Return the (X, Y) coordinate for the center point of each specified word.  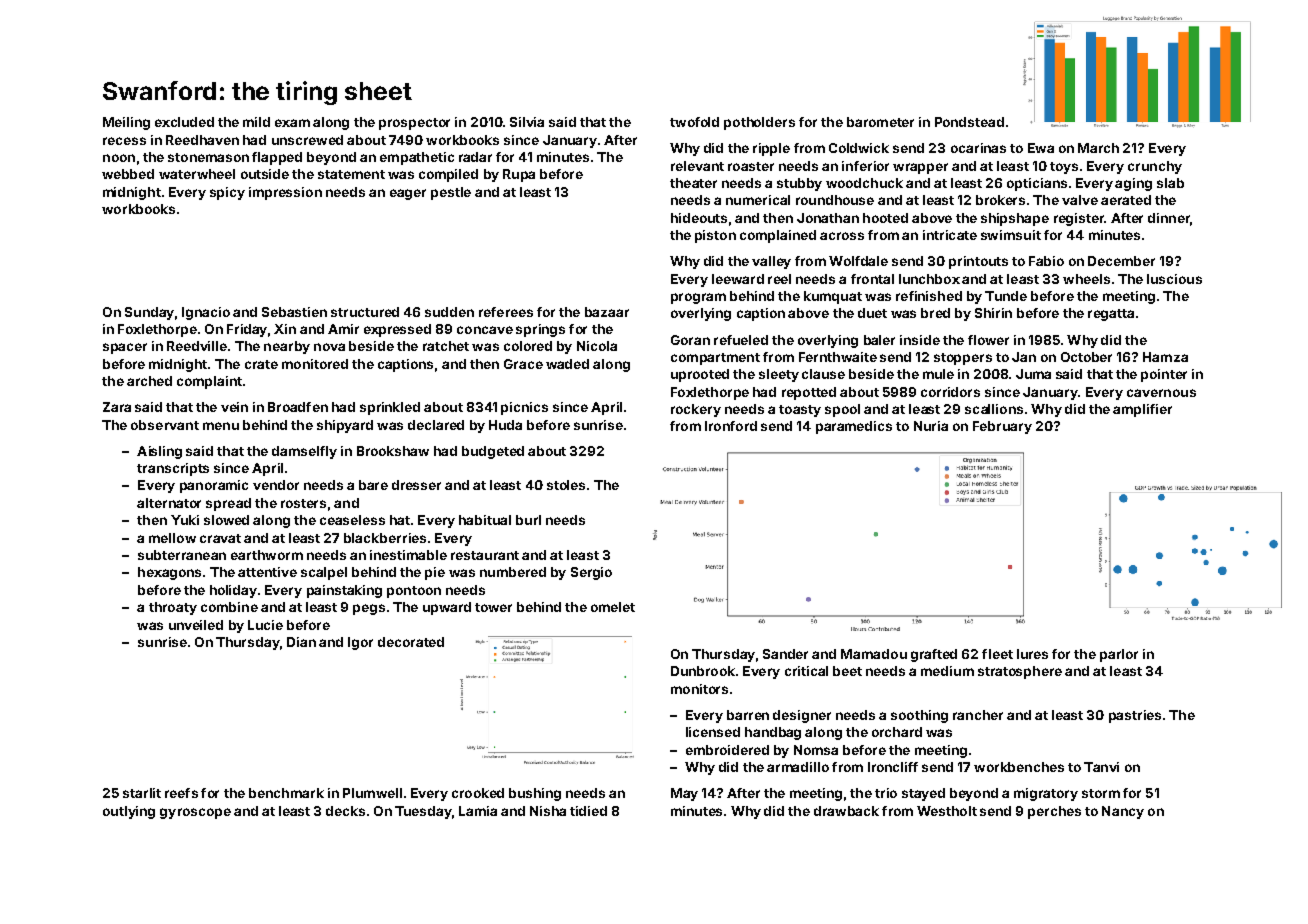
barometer (880, 122)
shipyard (345, 426)
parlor (1119, 655)
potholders (759, 123)
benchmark (286, 793)
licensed (713, 732)
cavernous (1161, 393)
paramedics (854, 427)
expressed (397, 330)
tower (493, 607)
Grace (523, 364)
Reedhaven (202, 140)
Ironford (731, 426)
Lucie (265, 625)
